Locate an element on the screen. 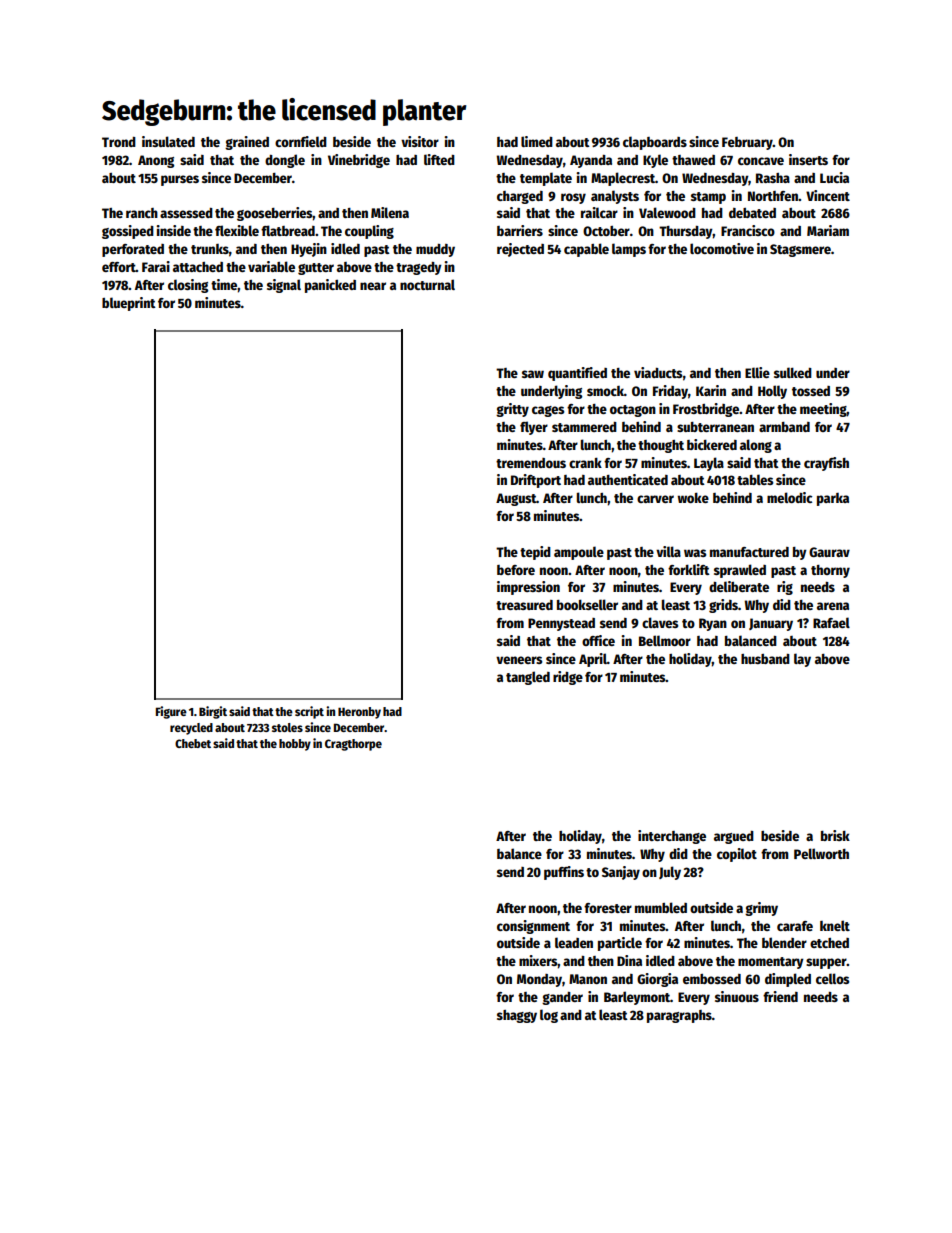  grained is located at coordinates (247, 143).
